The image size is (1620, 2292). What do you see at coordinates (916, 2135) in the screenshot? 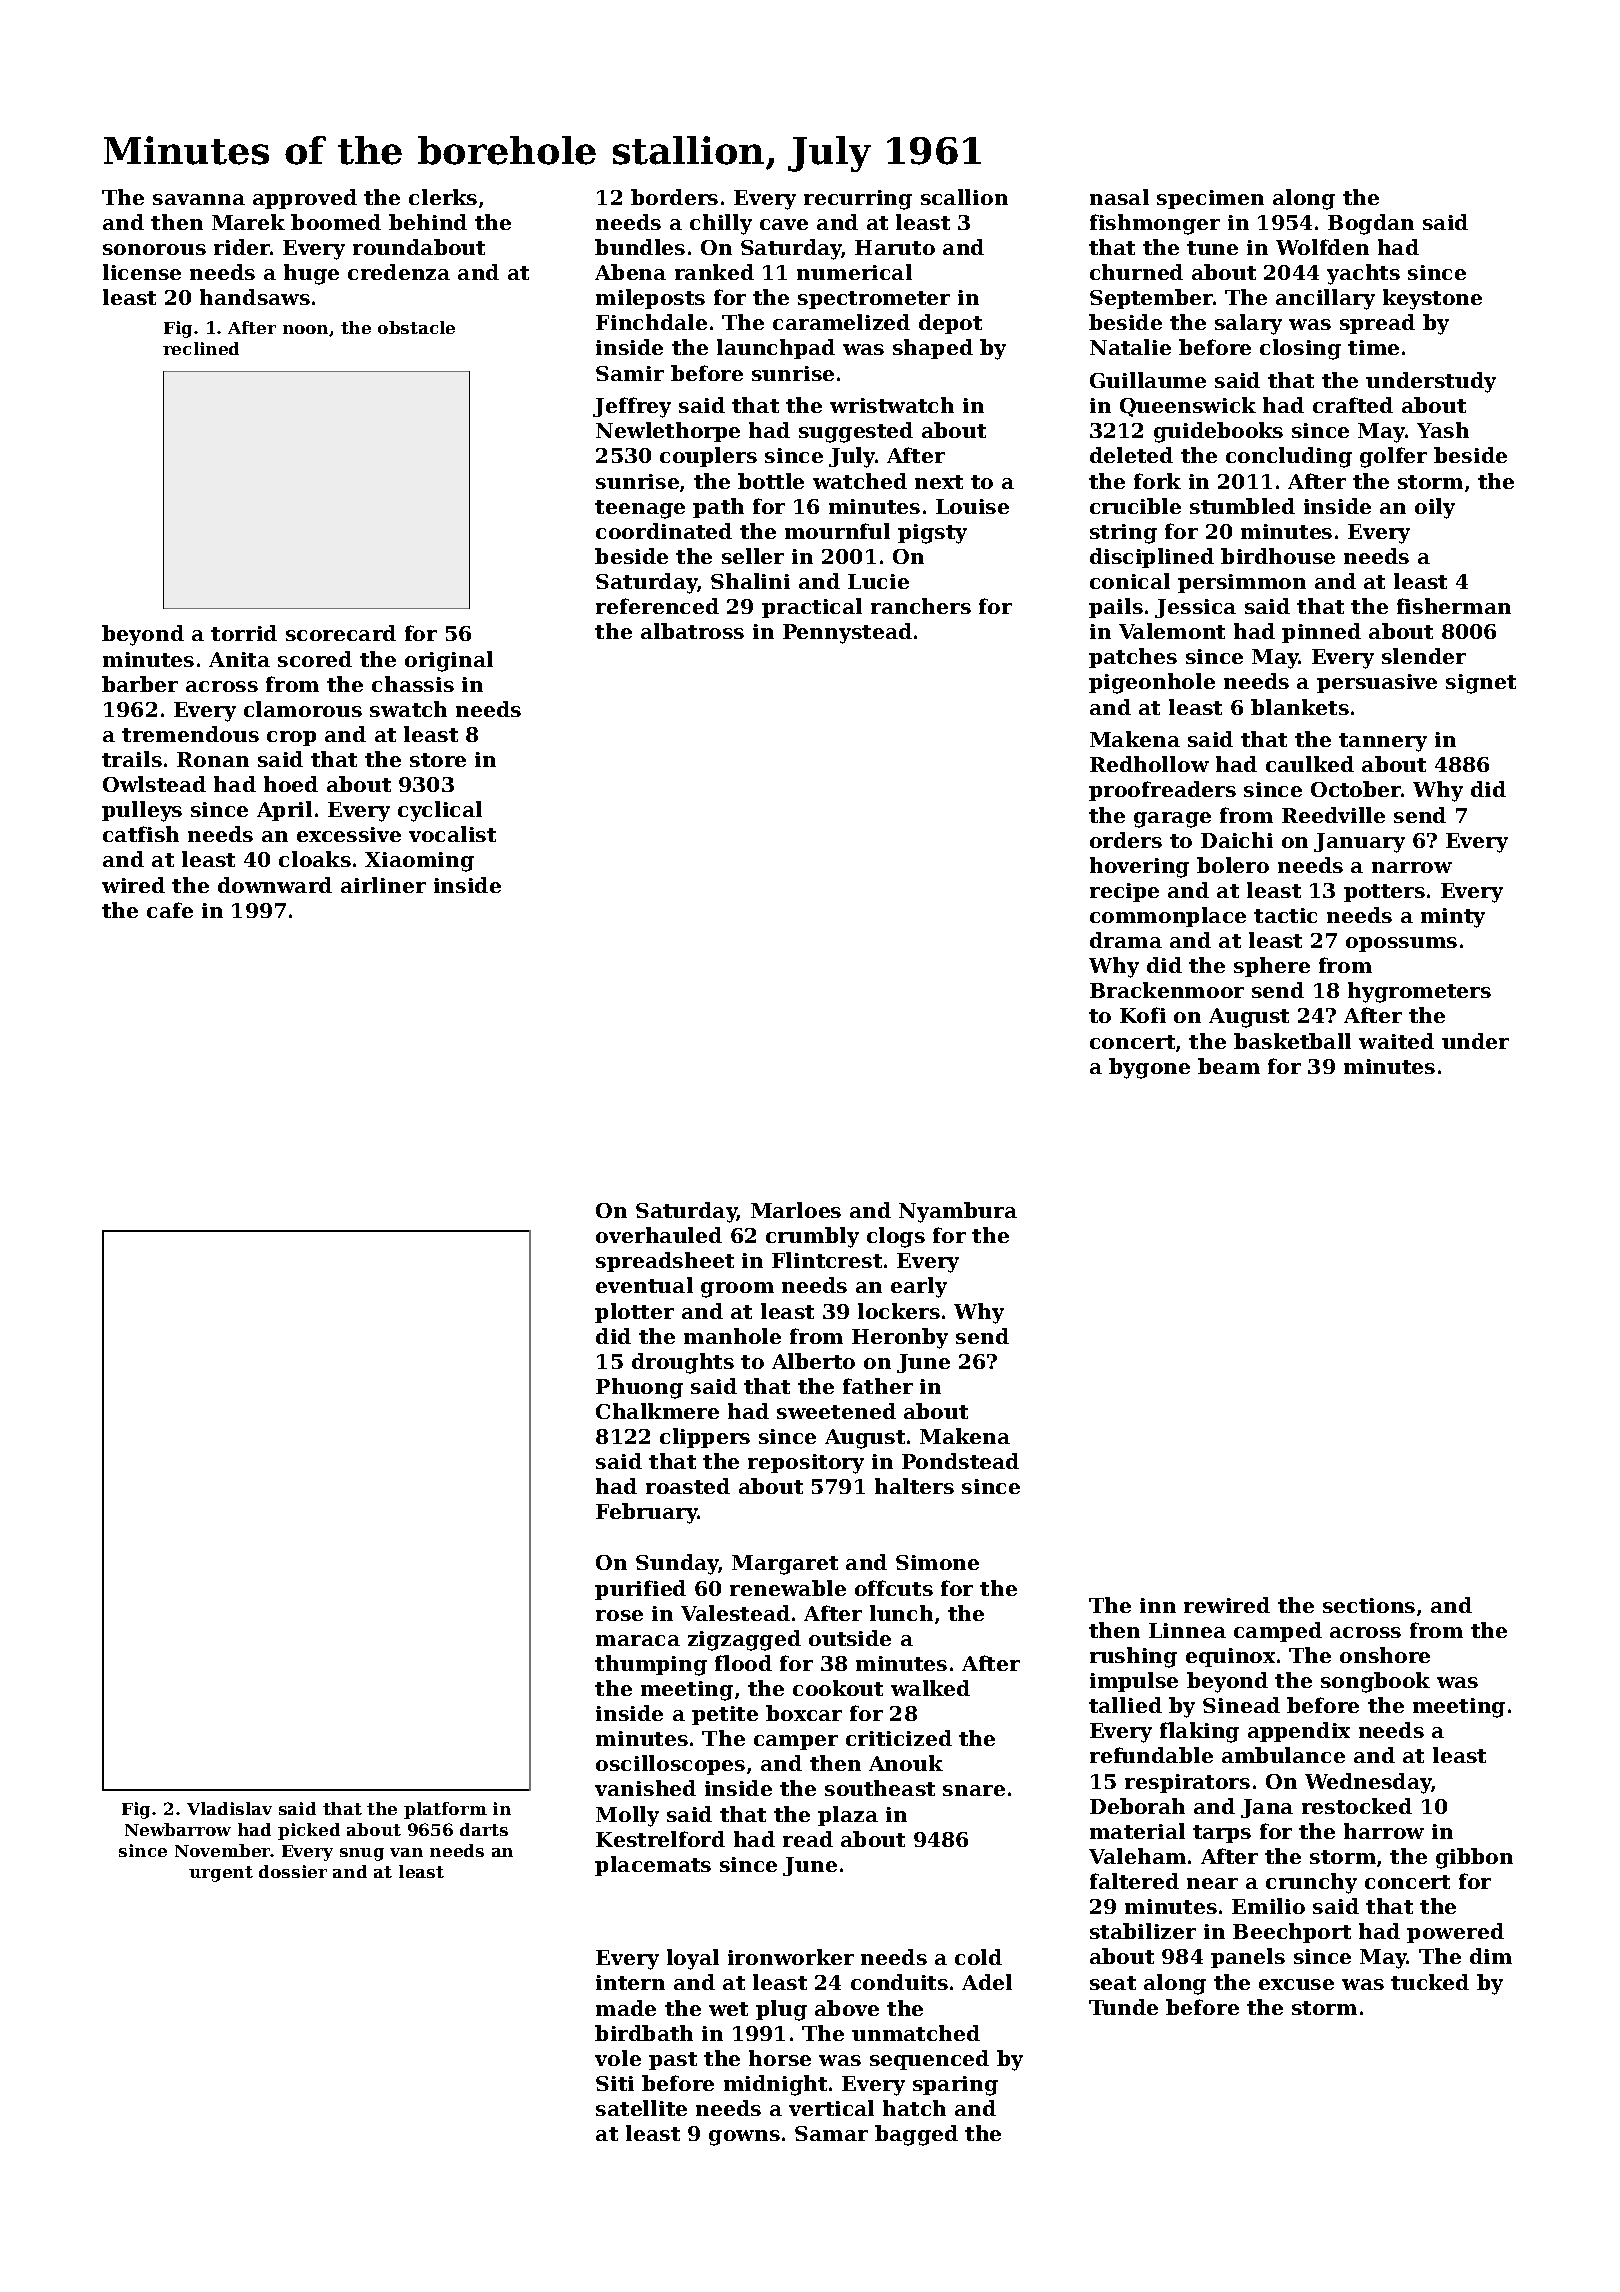
I see `bagged` at bounding box center [916, 2135].
